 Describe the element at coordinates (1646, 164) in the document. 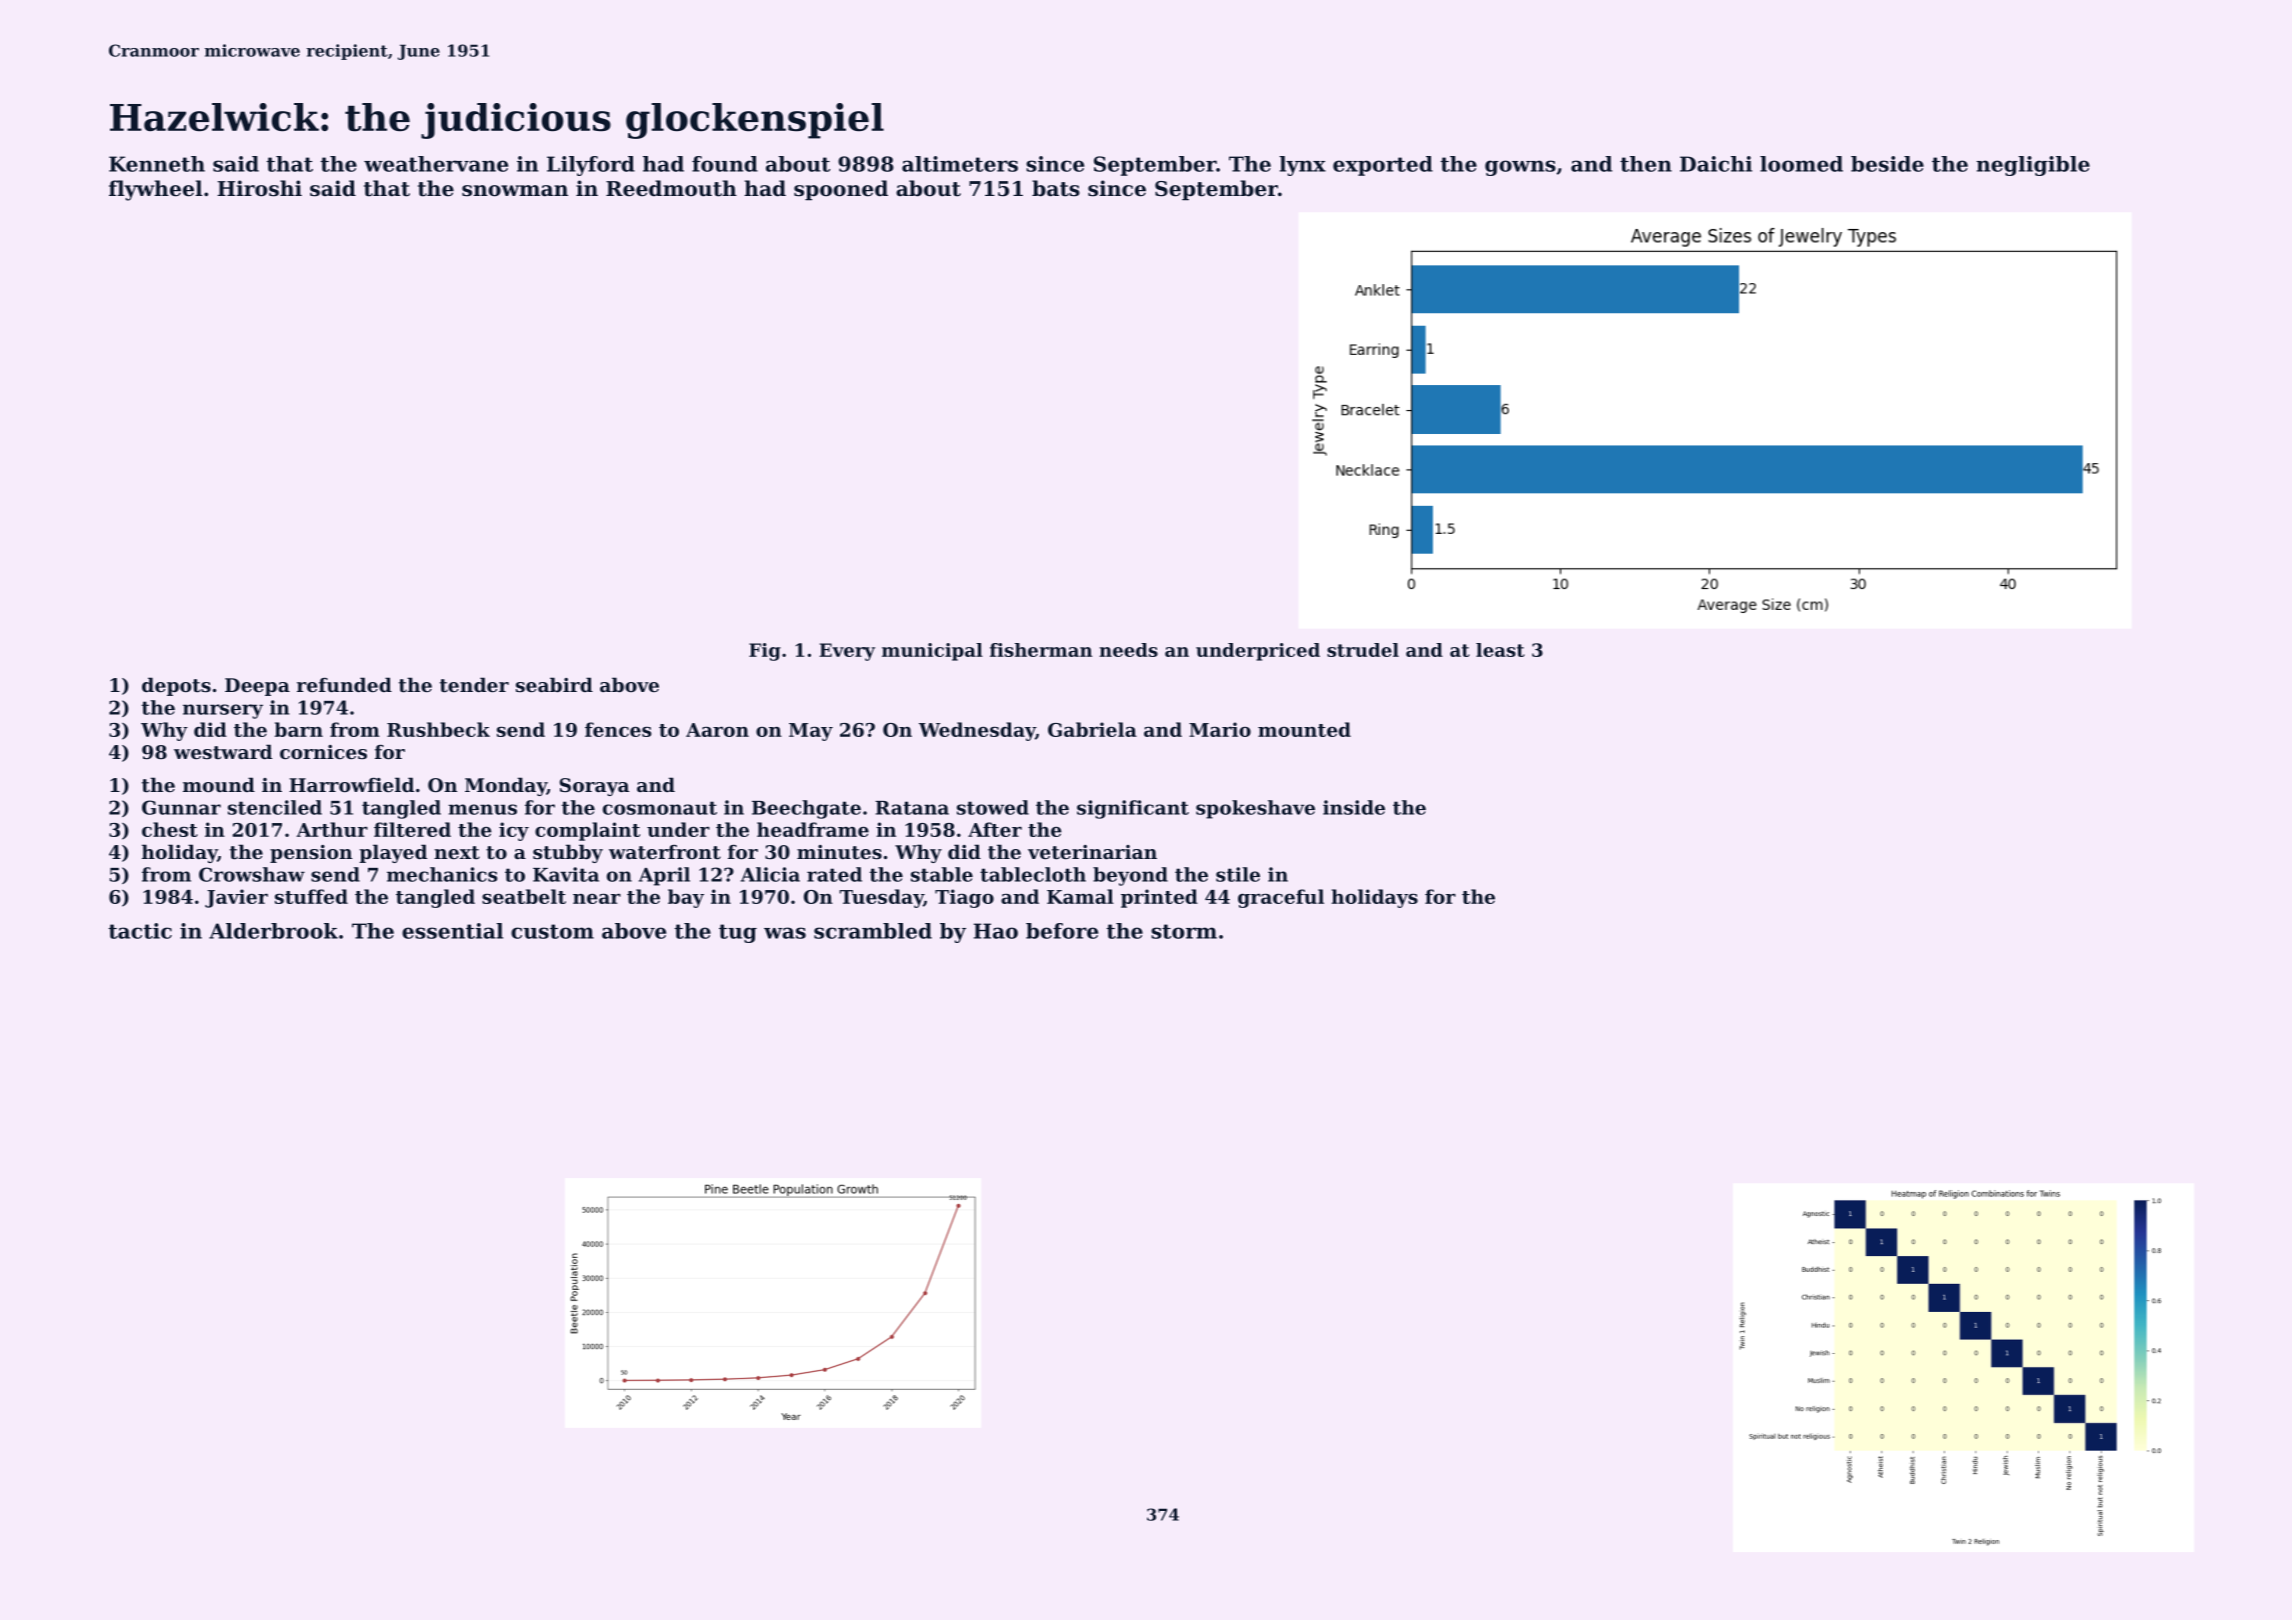

I see `then` at that location.
